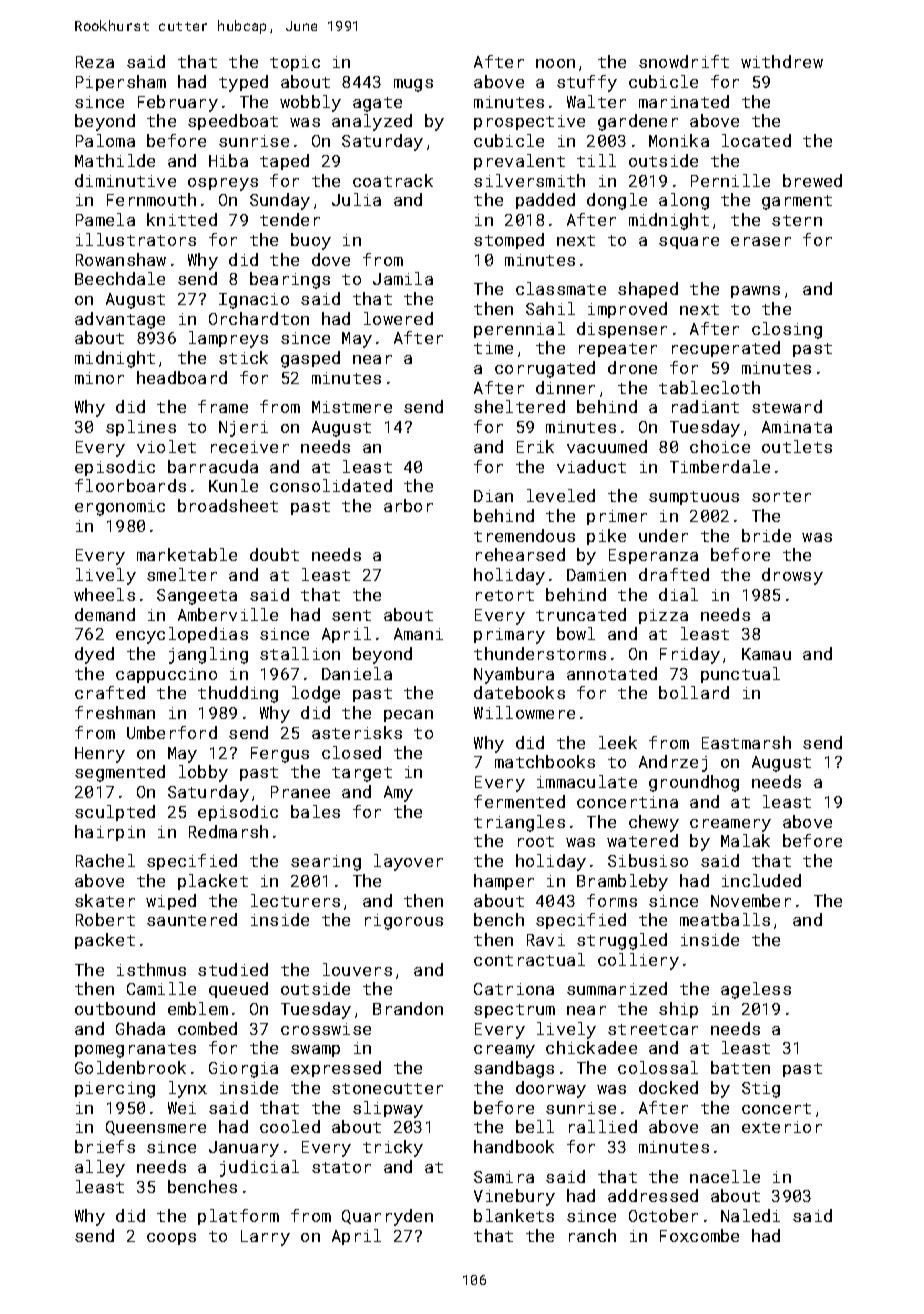  Describe the element at coordinates (699, 1235) in the page. I see `Foxcombe` at that location.
